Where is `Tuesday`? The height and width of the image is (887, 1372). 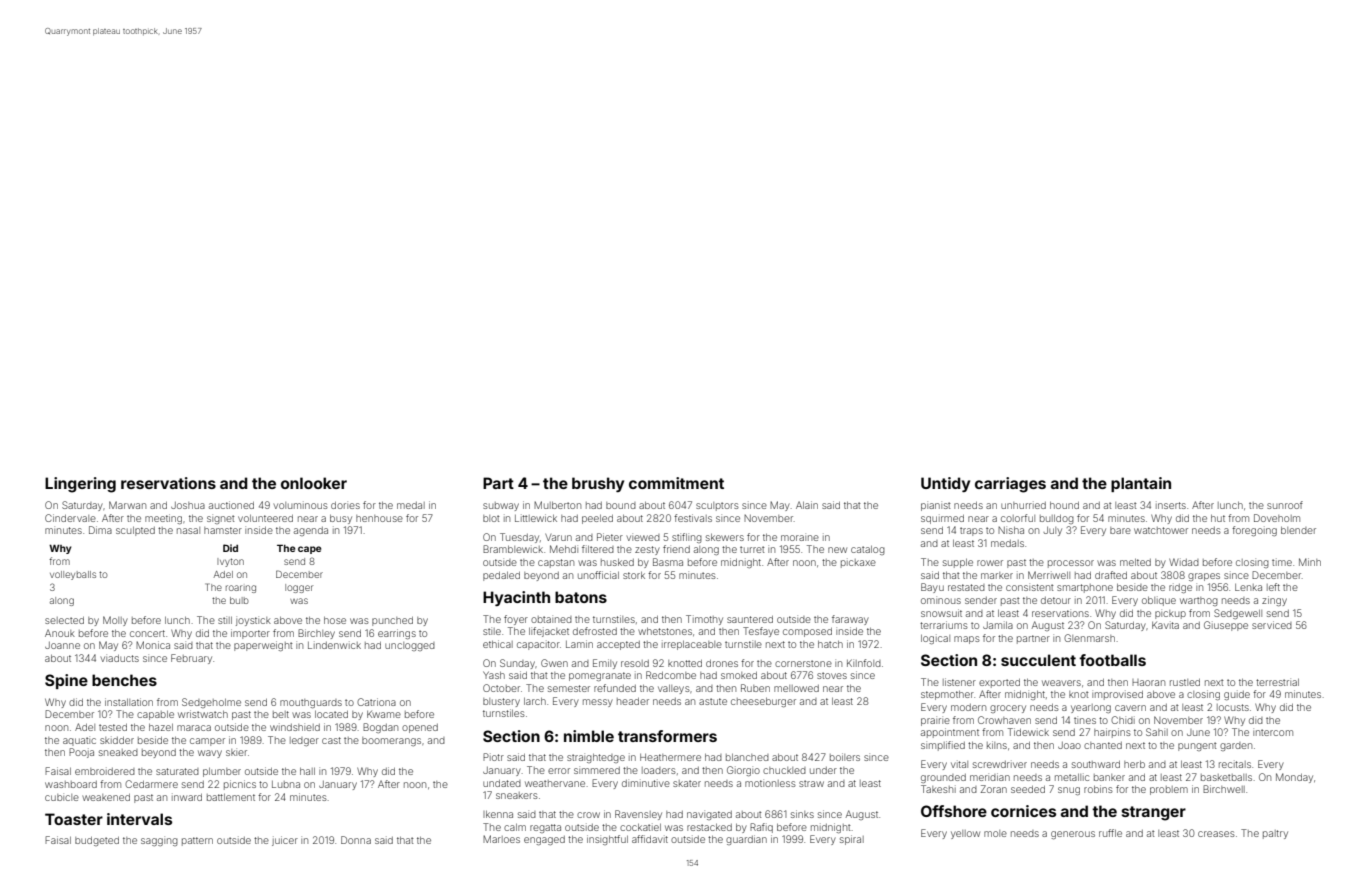 Tuesday is located at coordinates (519, 538).
